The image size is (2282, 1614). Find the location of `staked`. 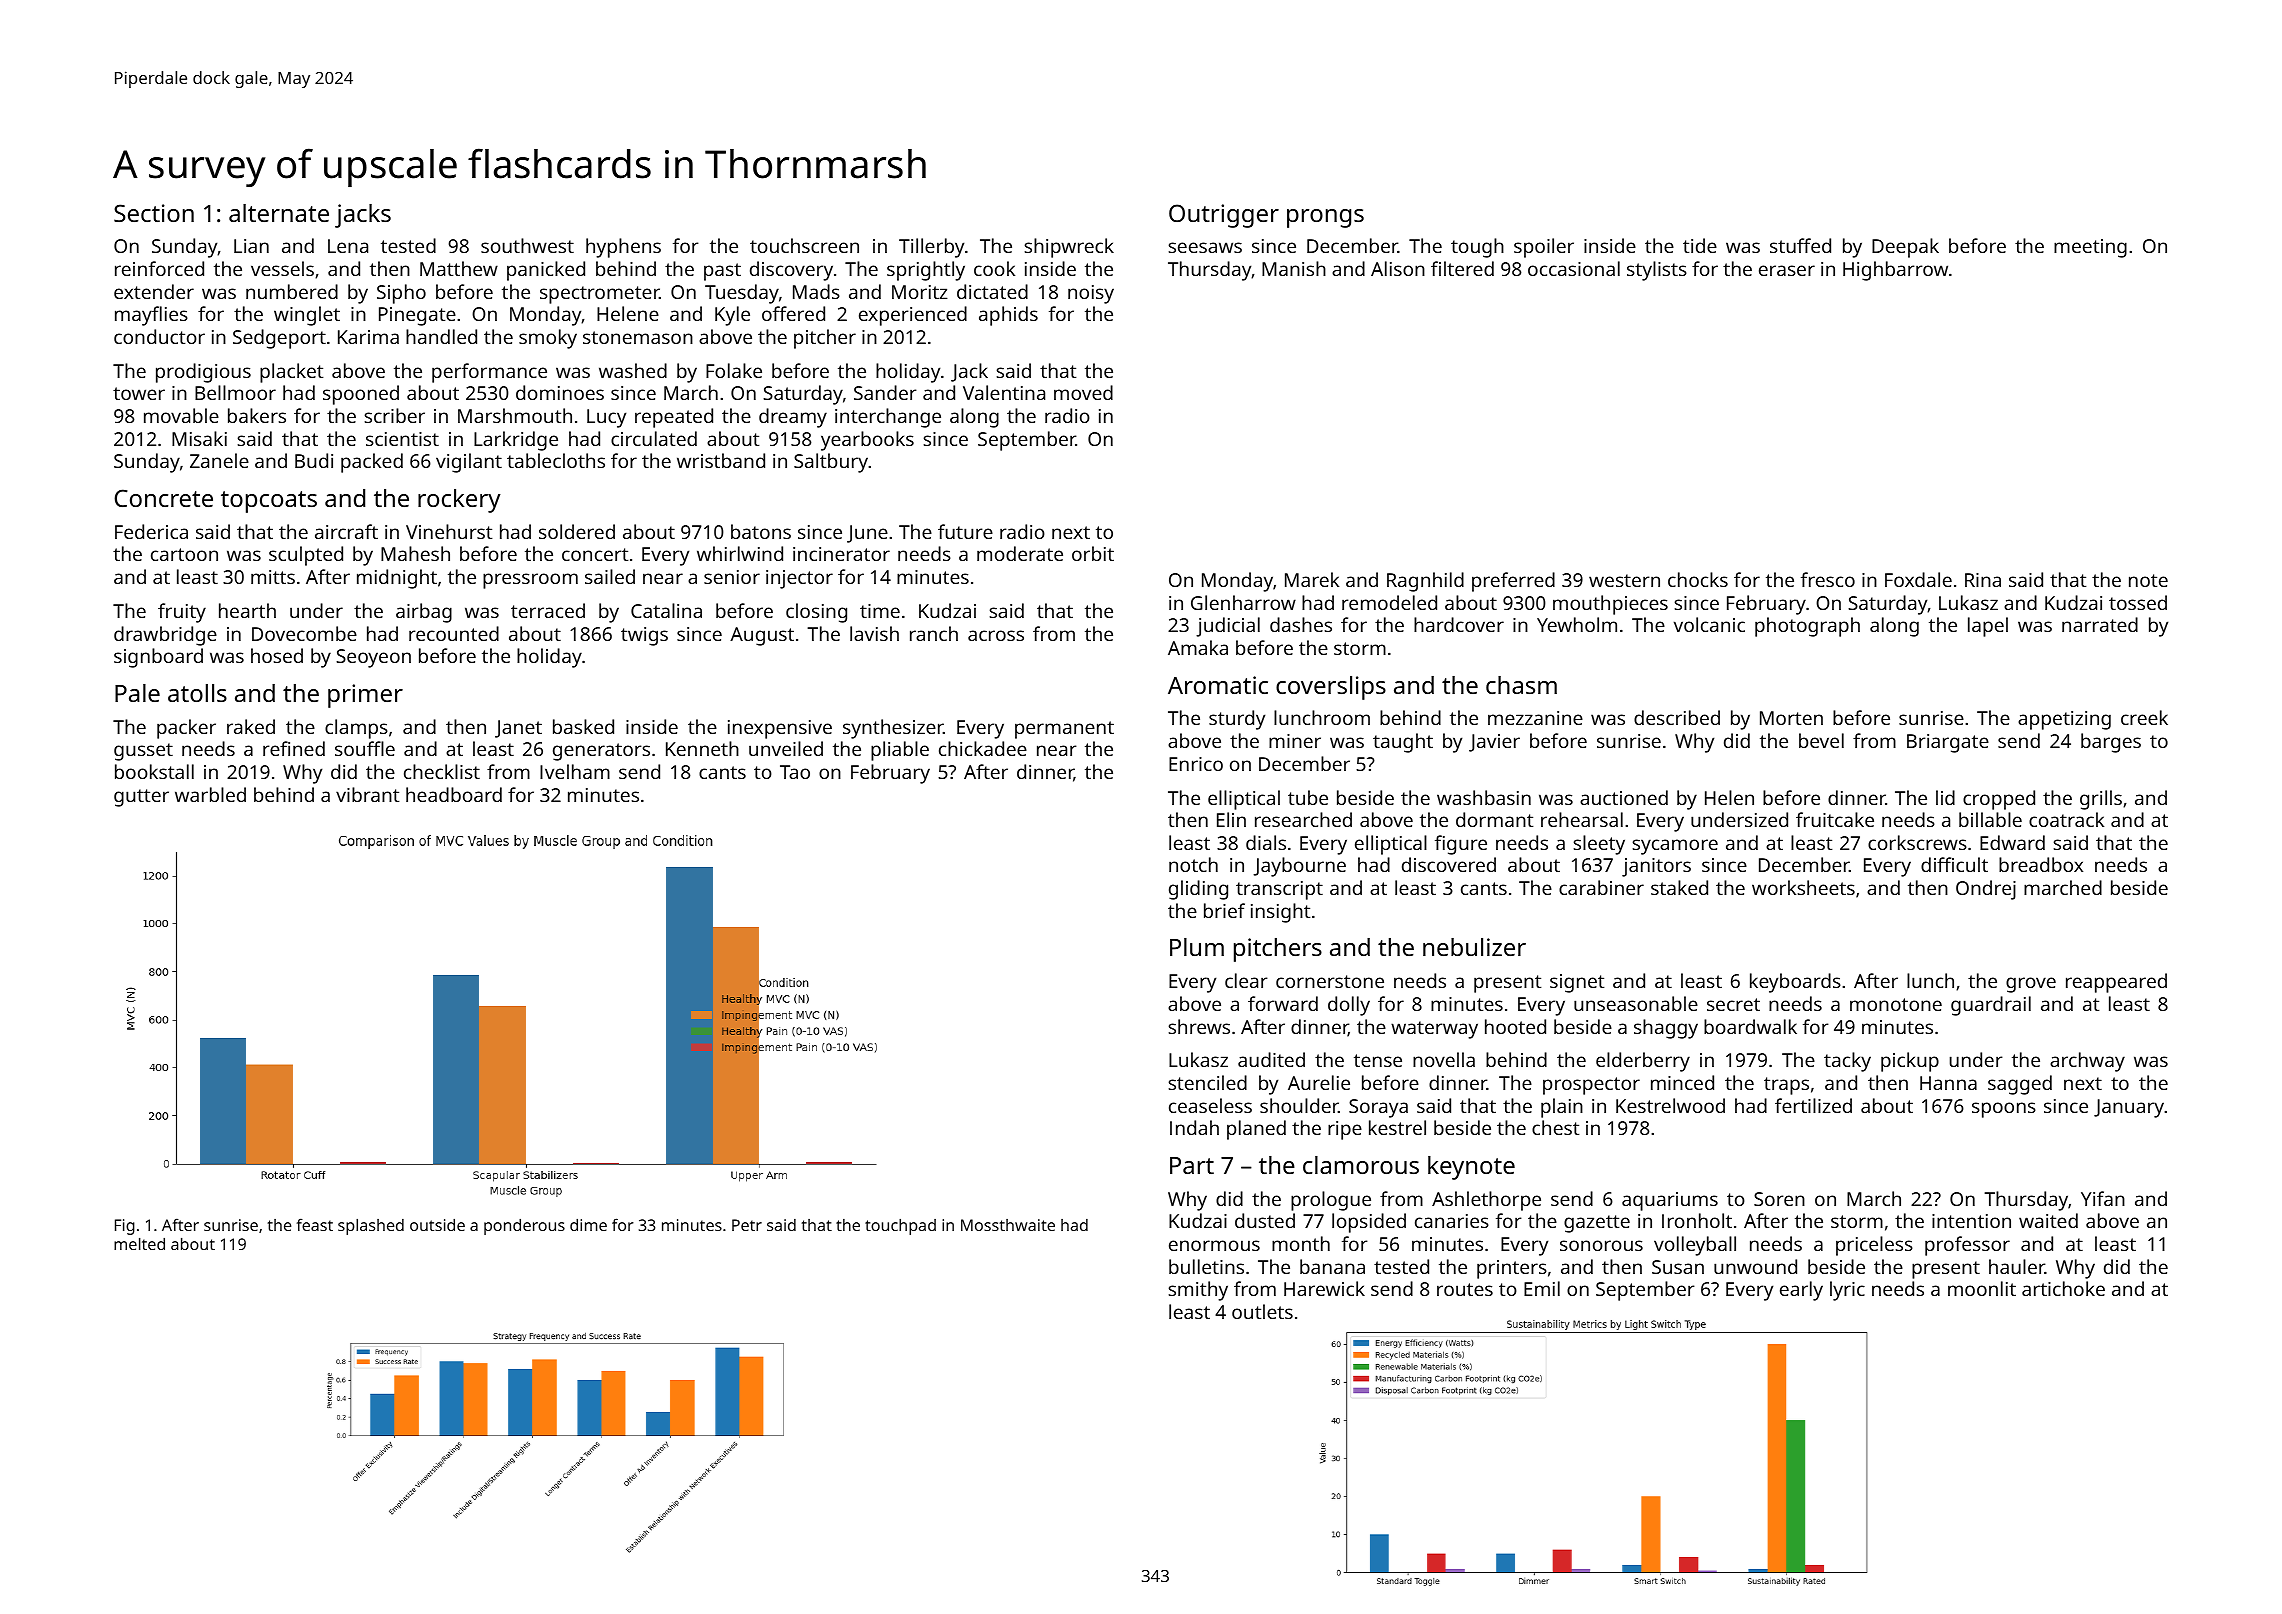

staked is located at coordinates (1679, 887).
